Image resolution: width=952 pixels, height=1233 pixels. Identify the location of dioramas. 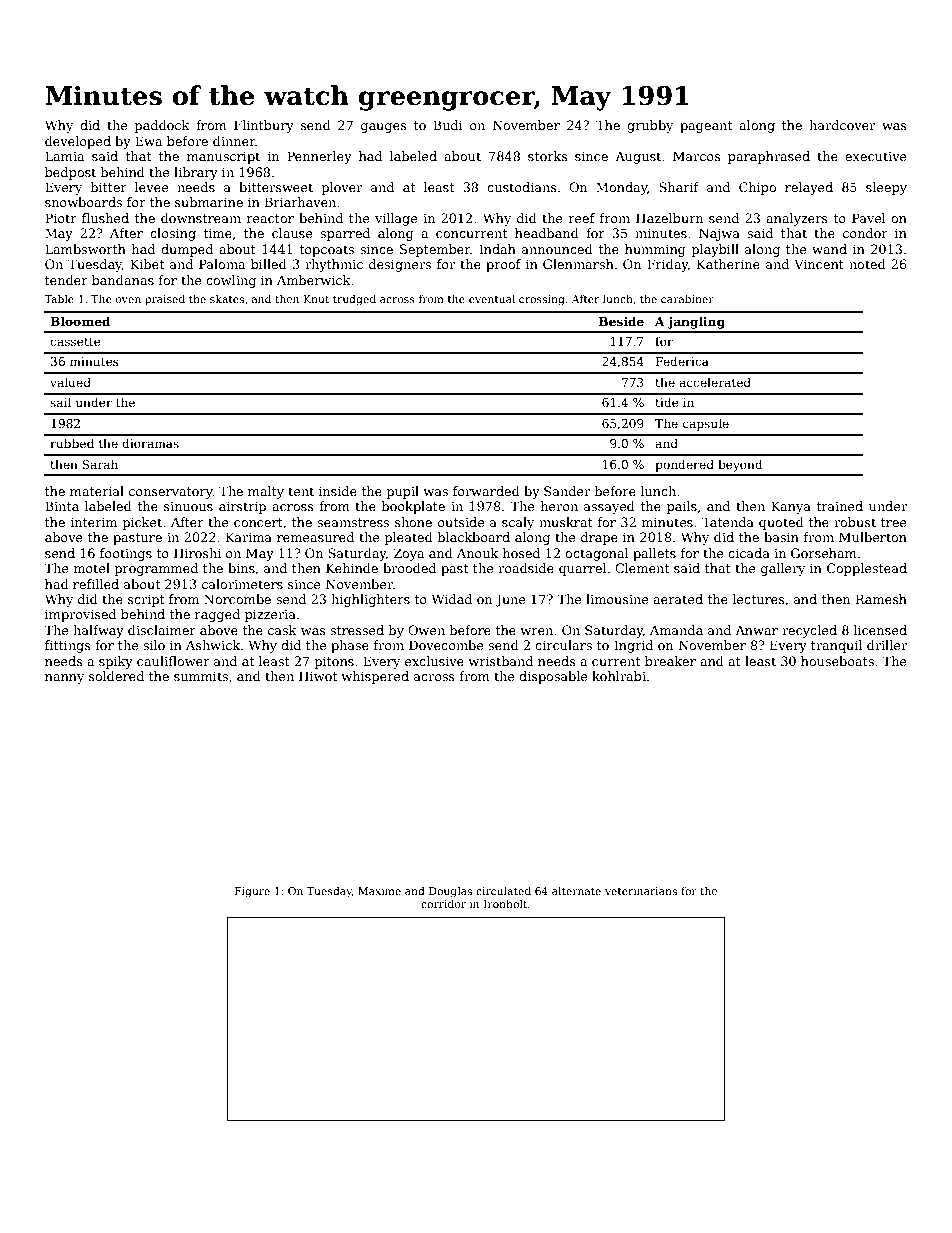
(150, 443).
